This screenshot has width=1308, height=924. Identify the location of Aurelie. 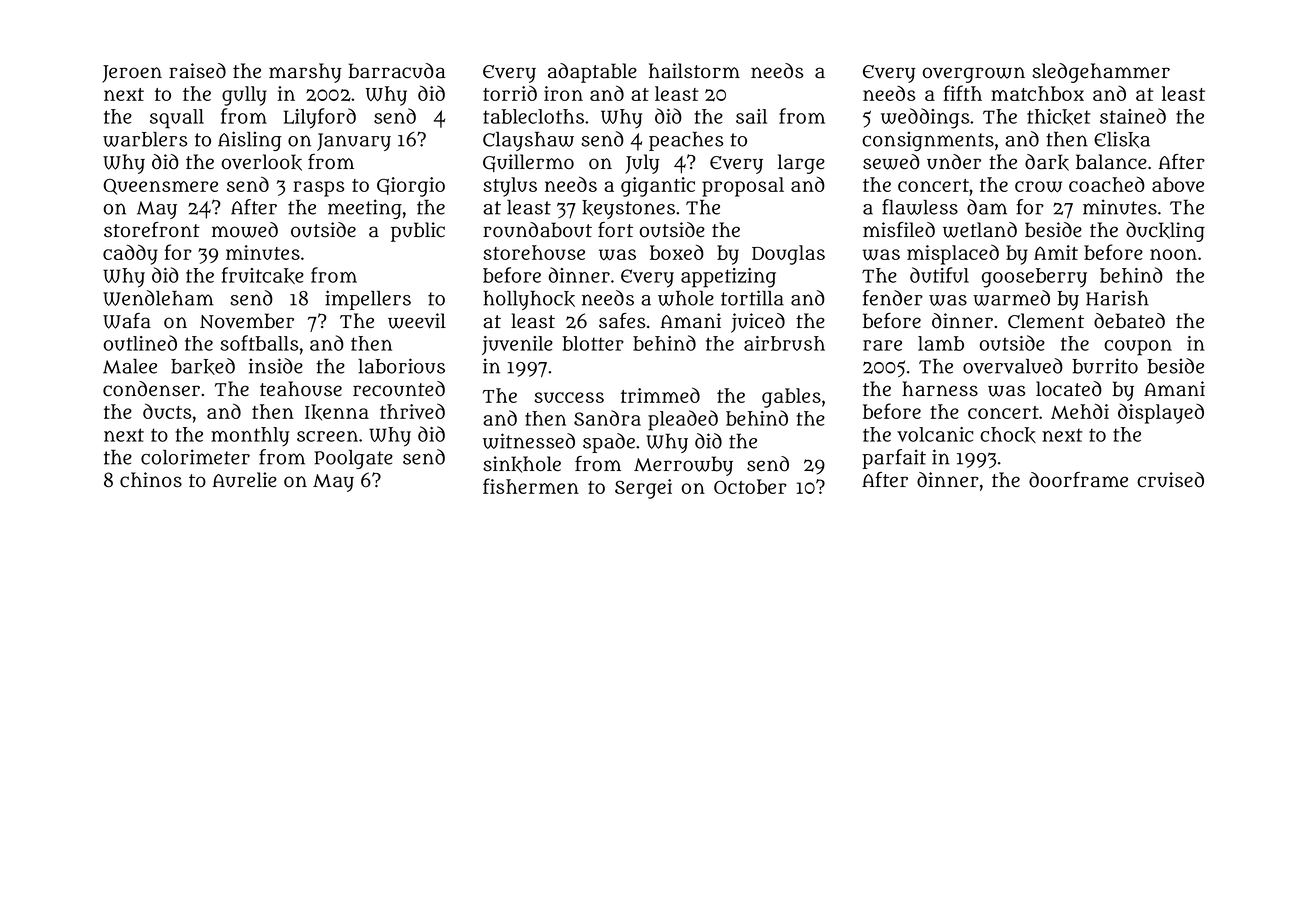
(245, 480).
